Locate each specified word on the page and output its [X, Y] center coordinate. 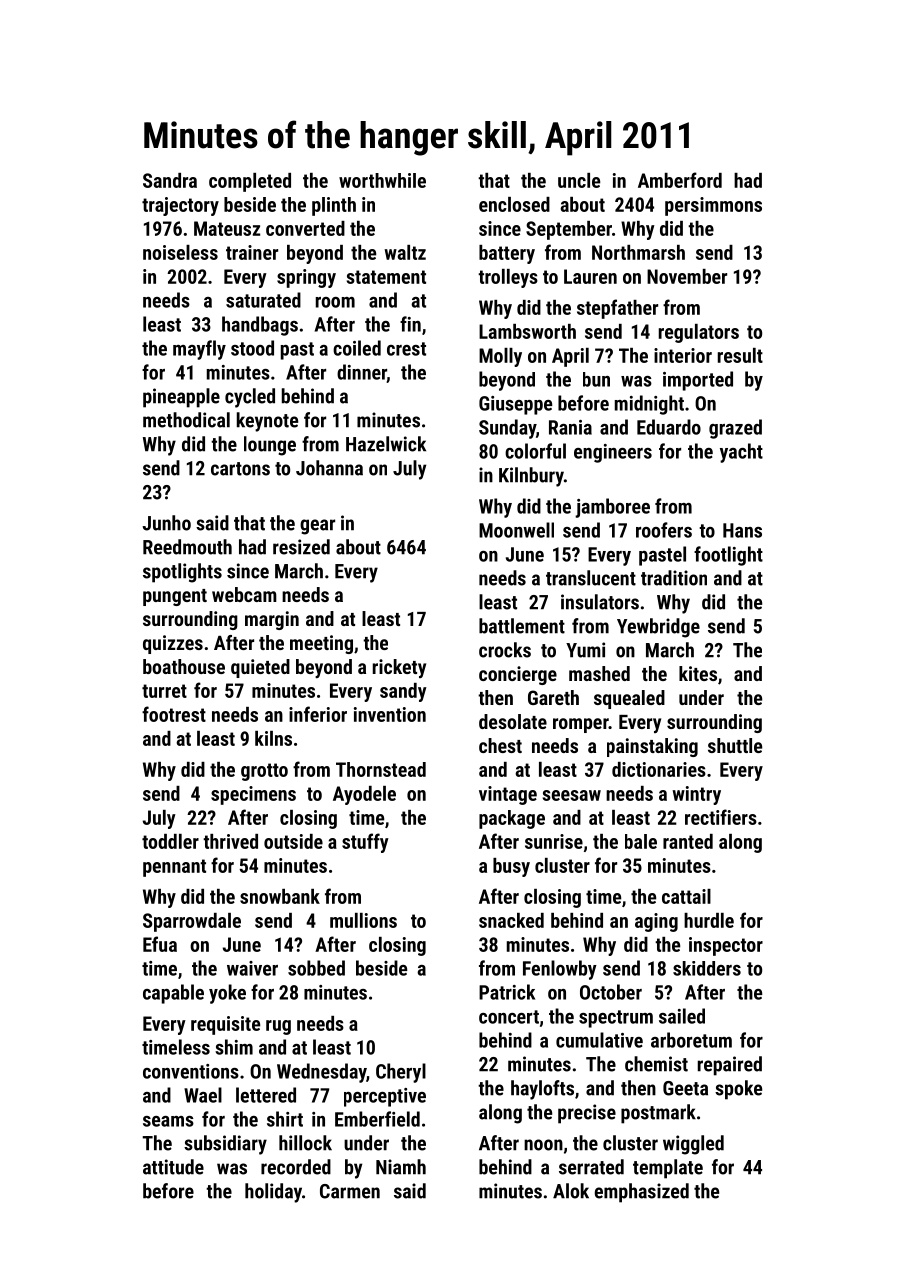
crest [406, 349]
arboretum [691, 1040]
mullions [363, 920]
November [687, 276]
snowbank [280, 896]
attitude [173, 1167]
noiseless [180, 252]
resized [301, 547]
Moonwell [516, 530]
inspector [726, 946]
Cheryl [401, 1073]
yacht [741, 453]
